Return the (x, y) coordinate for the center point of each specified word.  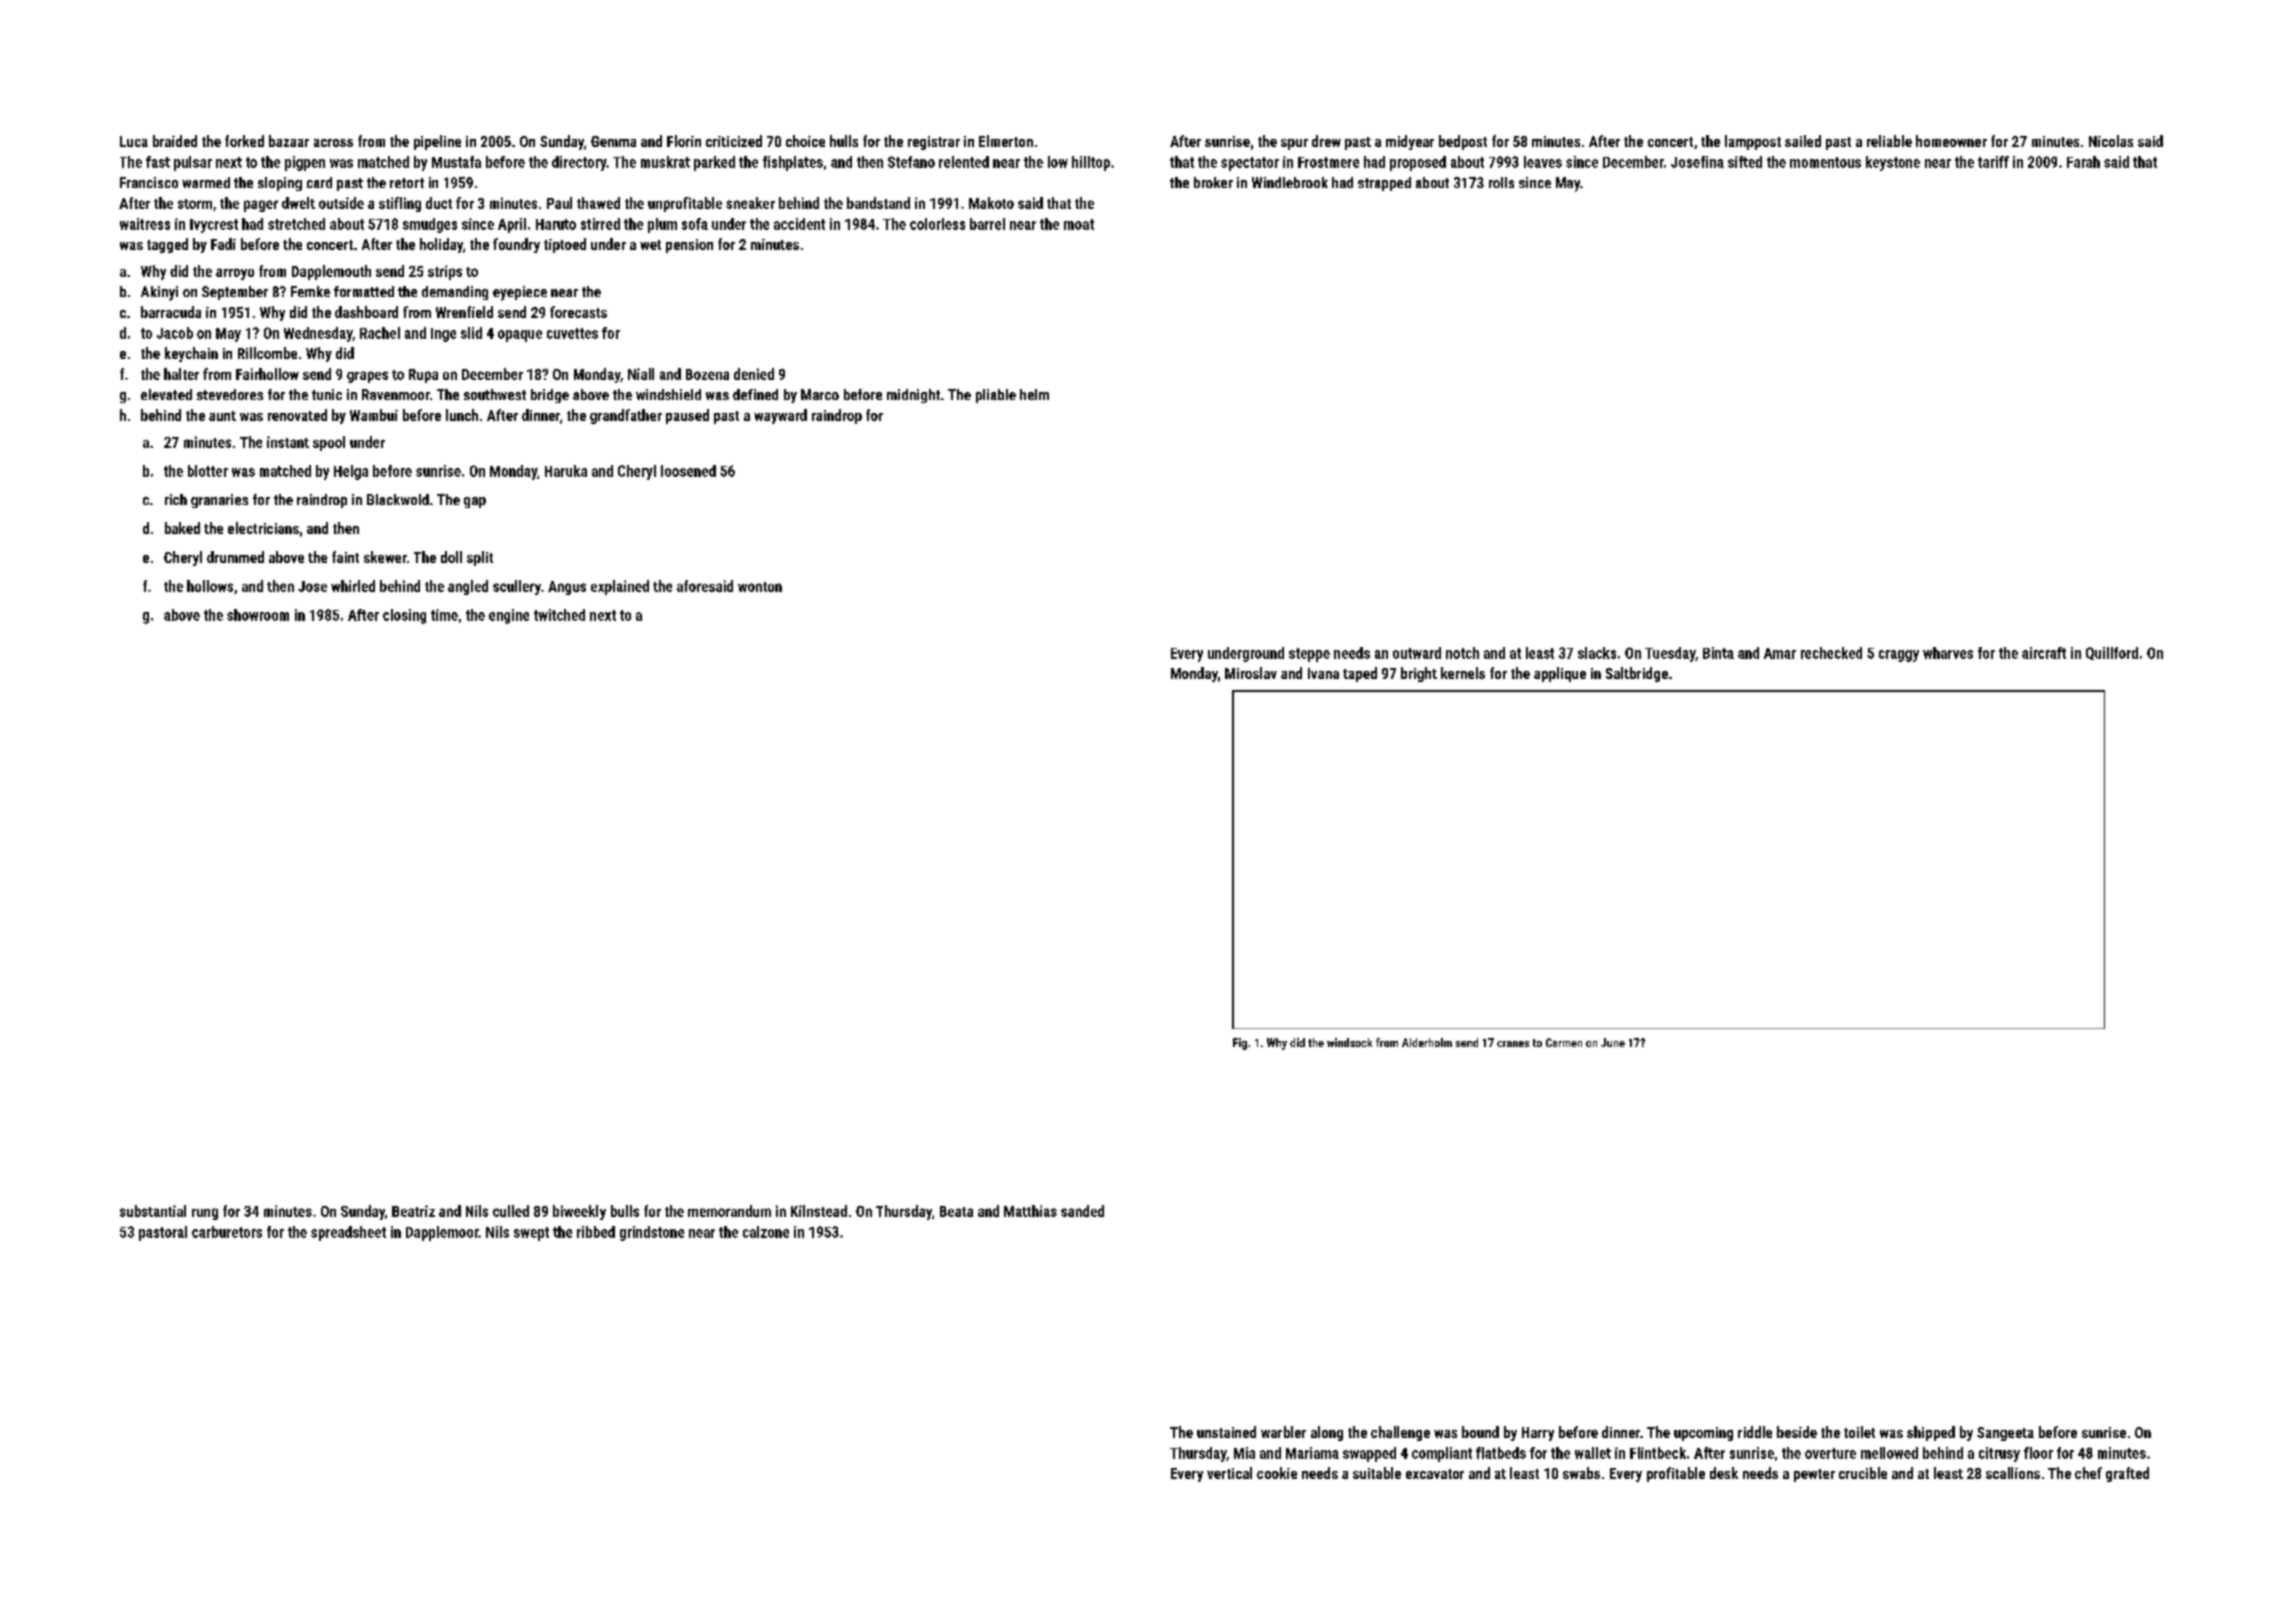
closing (404, 616)
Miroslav (1251, 673)
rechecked (1831, 653)
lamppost (1753, 142)
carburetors (227, 1232)
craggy (1899, 656)
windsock (1349, 1042)
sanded (1082, 1211)
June (1613, 1042)
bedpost (1463, 142)
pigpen (305, 163)
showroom (258, 615)
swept (531, 1234)
